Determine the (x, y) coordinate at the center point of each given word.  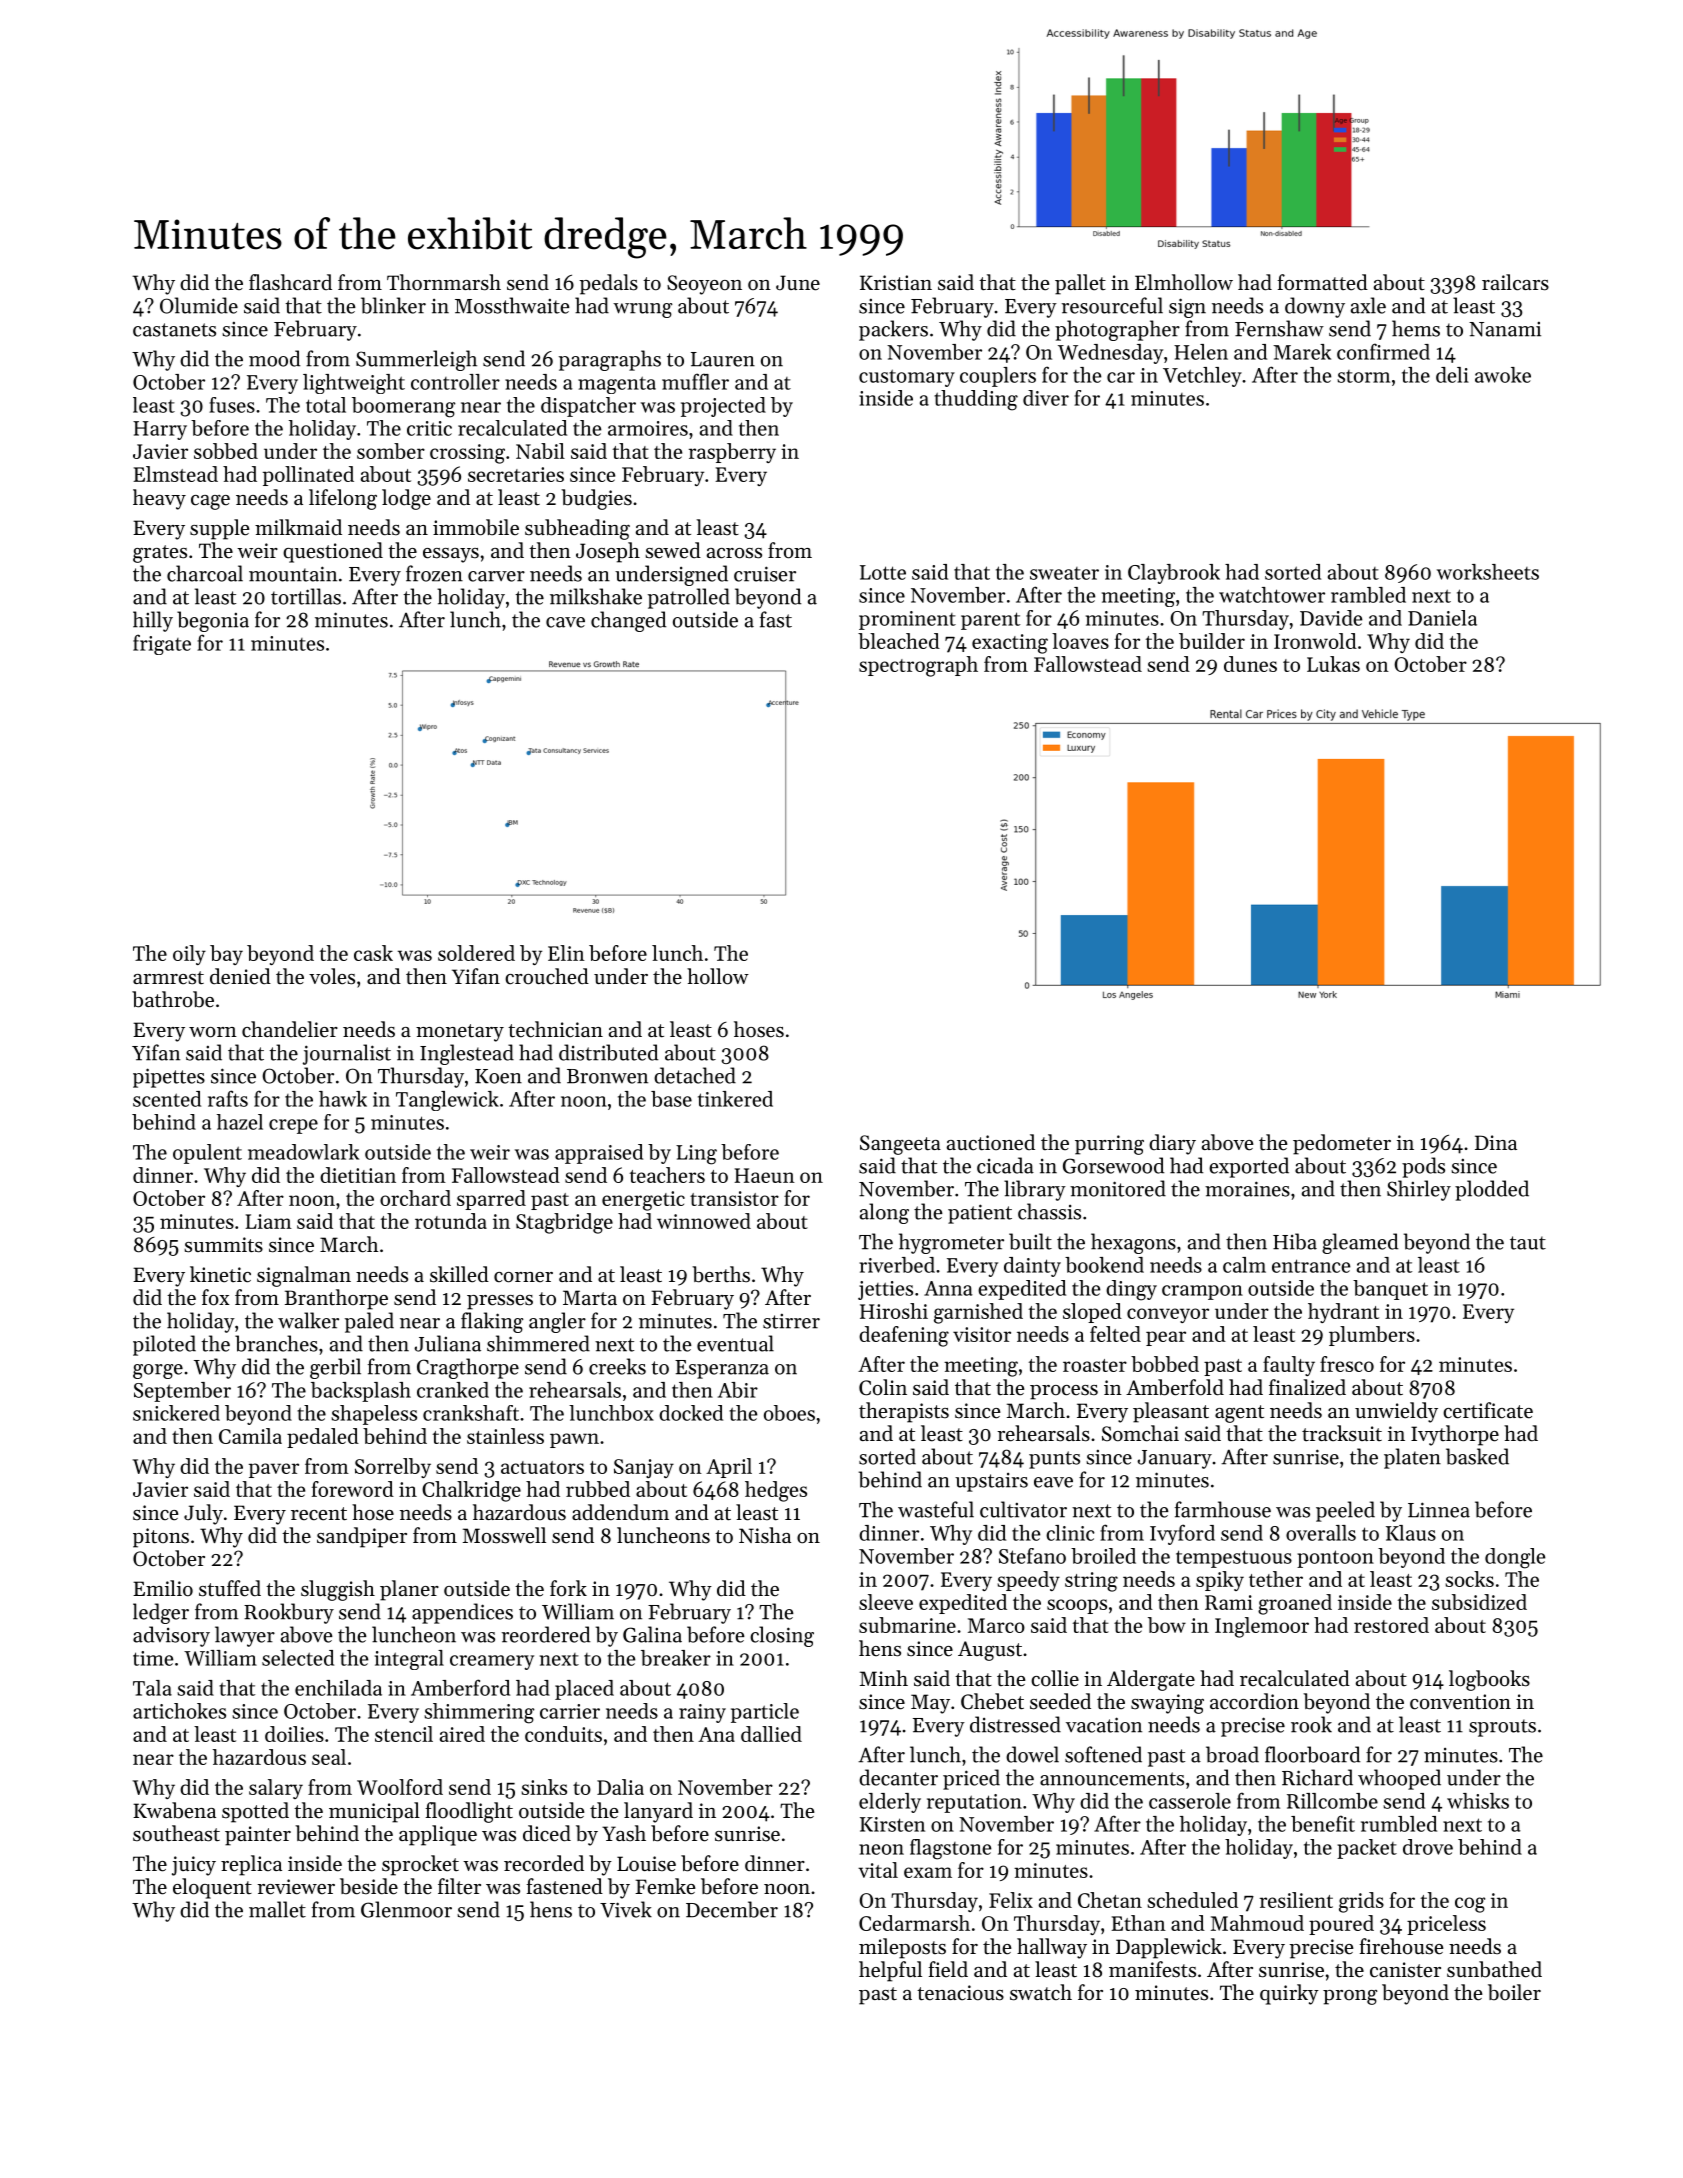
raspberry (732, 453)
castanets (174, 330)
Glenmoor (406, 1909)
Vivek (626, 1909)
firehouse (1401, 1946)
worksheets (1488, 572)
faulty (1289, 1366)
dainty (1032, 1267)
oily (189, 955)
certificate (1488, 1410)
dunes (1250, 664)
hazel (240, 1122)
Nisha (765, 1535)
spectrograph (918, 666)
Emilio (163, 1588)
